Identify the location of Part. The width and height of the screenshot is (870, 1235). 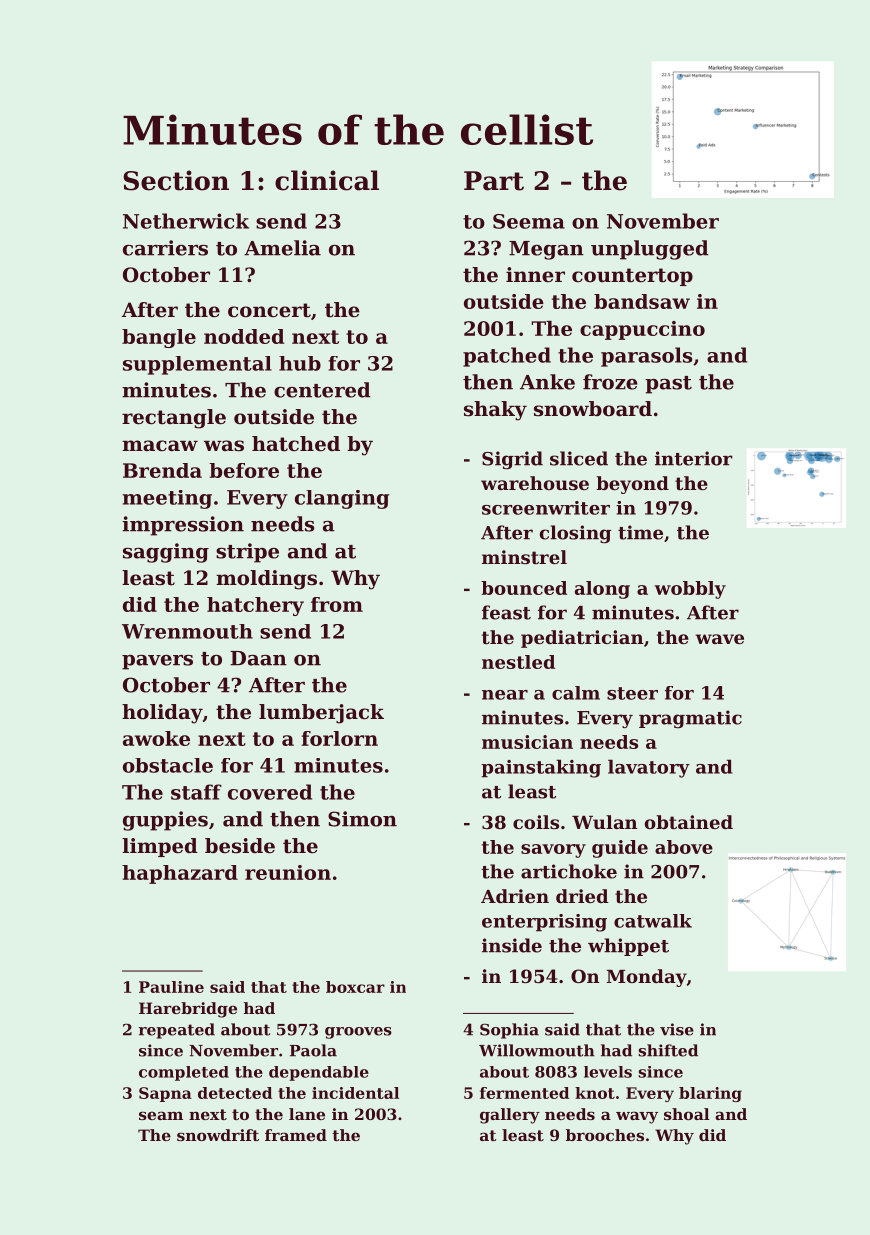
(494, 181).
